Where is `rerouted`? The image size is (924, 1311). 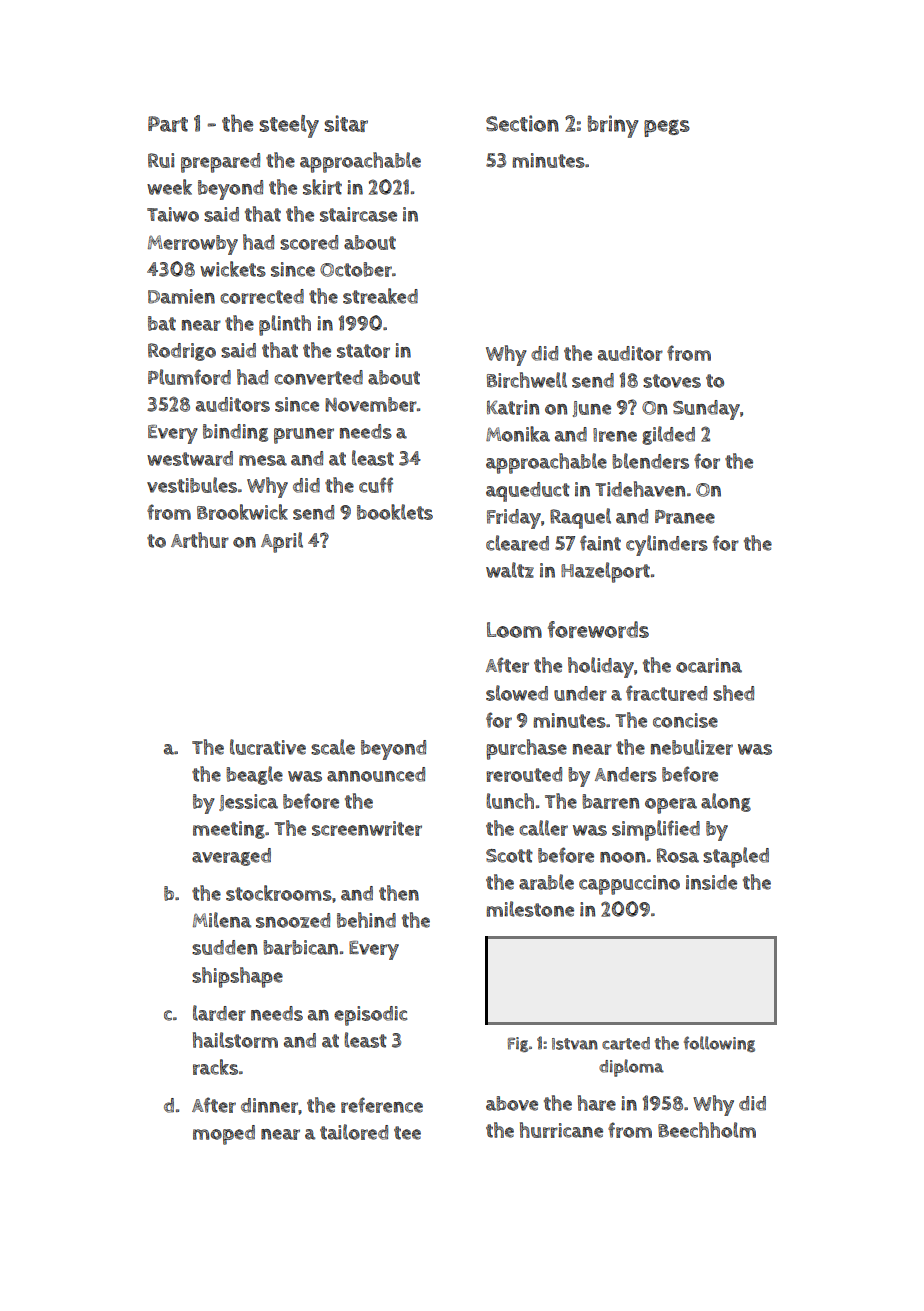
rerouted is located at coordinates (524, 774).
